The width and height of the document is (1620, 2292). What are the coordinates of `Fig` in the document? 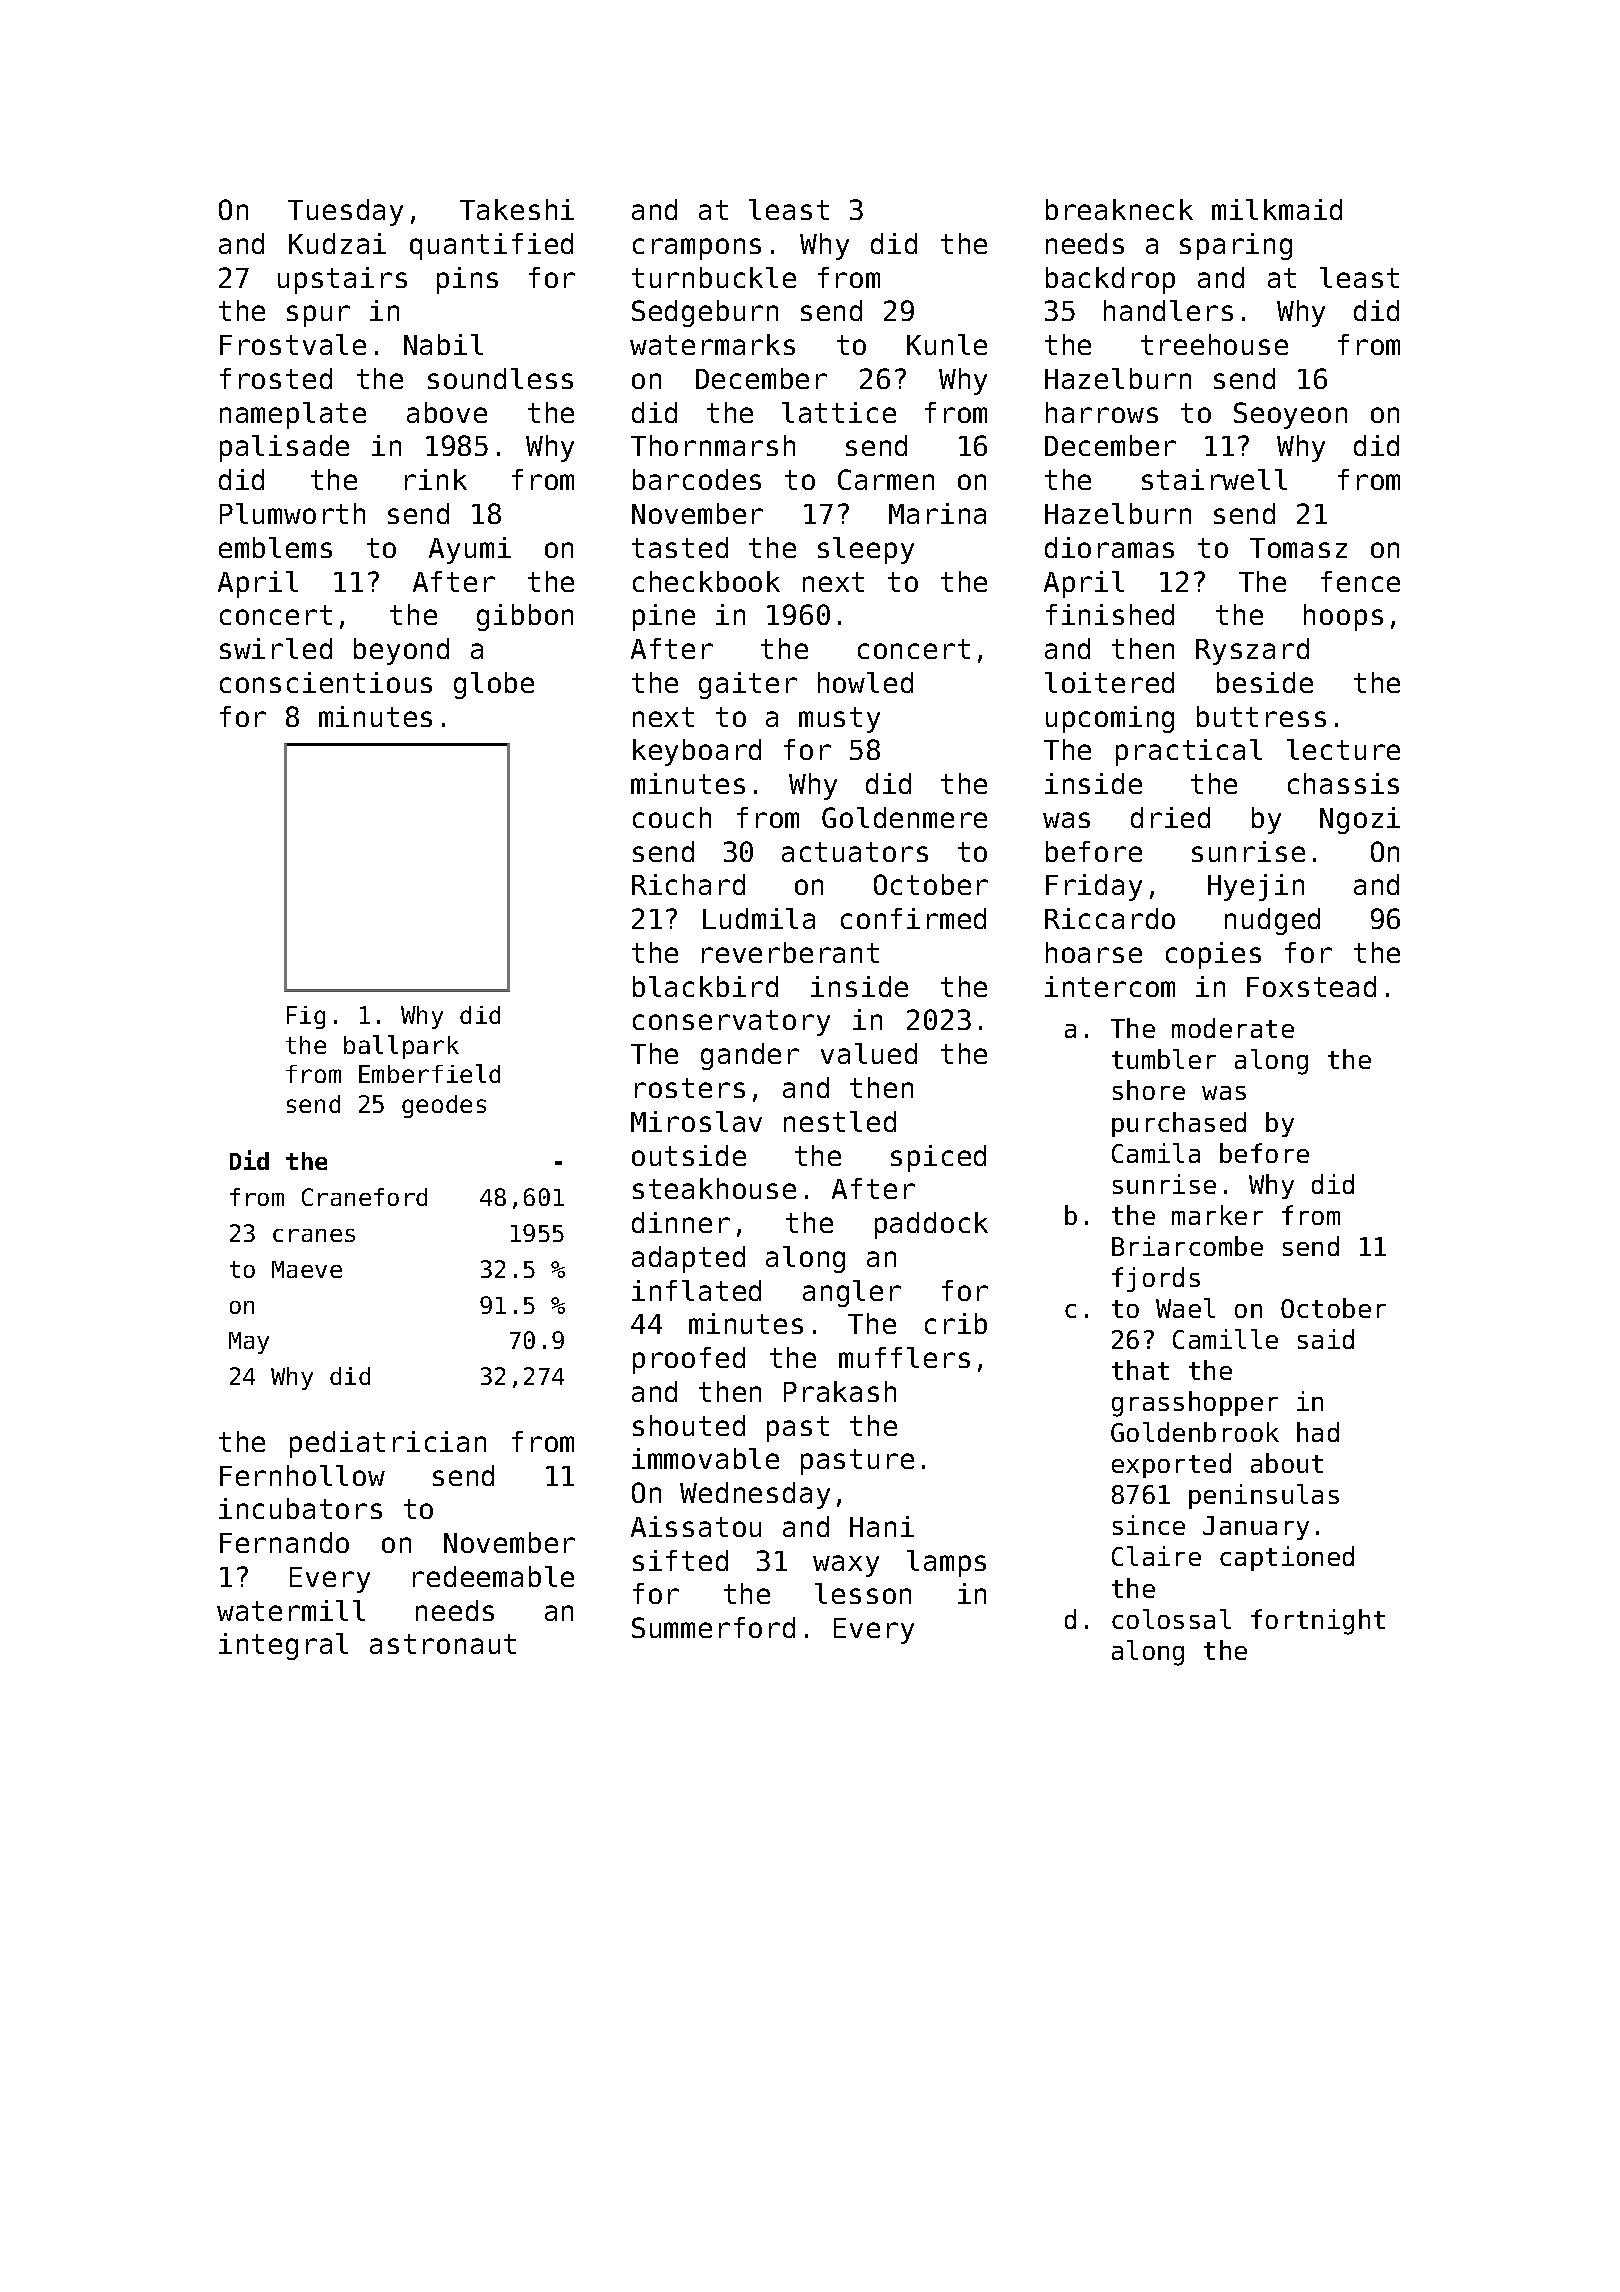 It's located at (306, 1017).
